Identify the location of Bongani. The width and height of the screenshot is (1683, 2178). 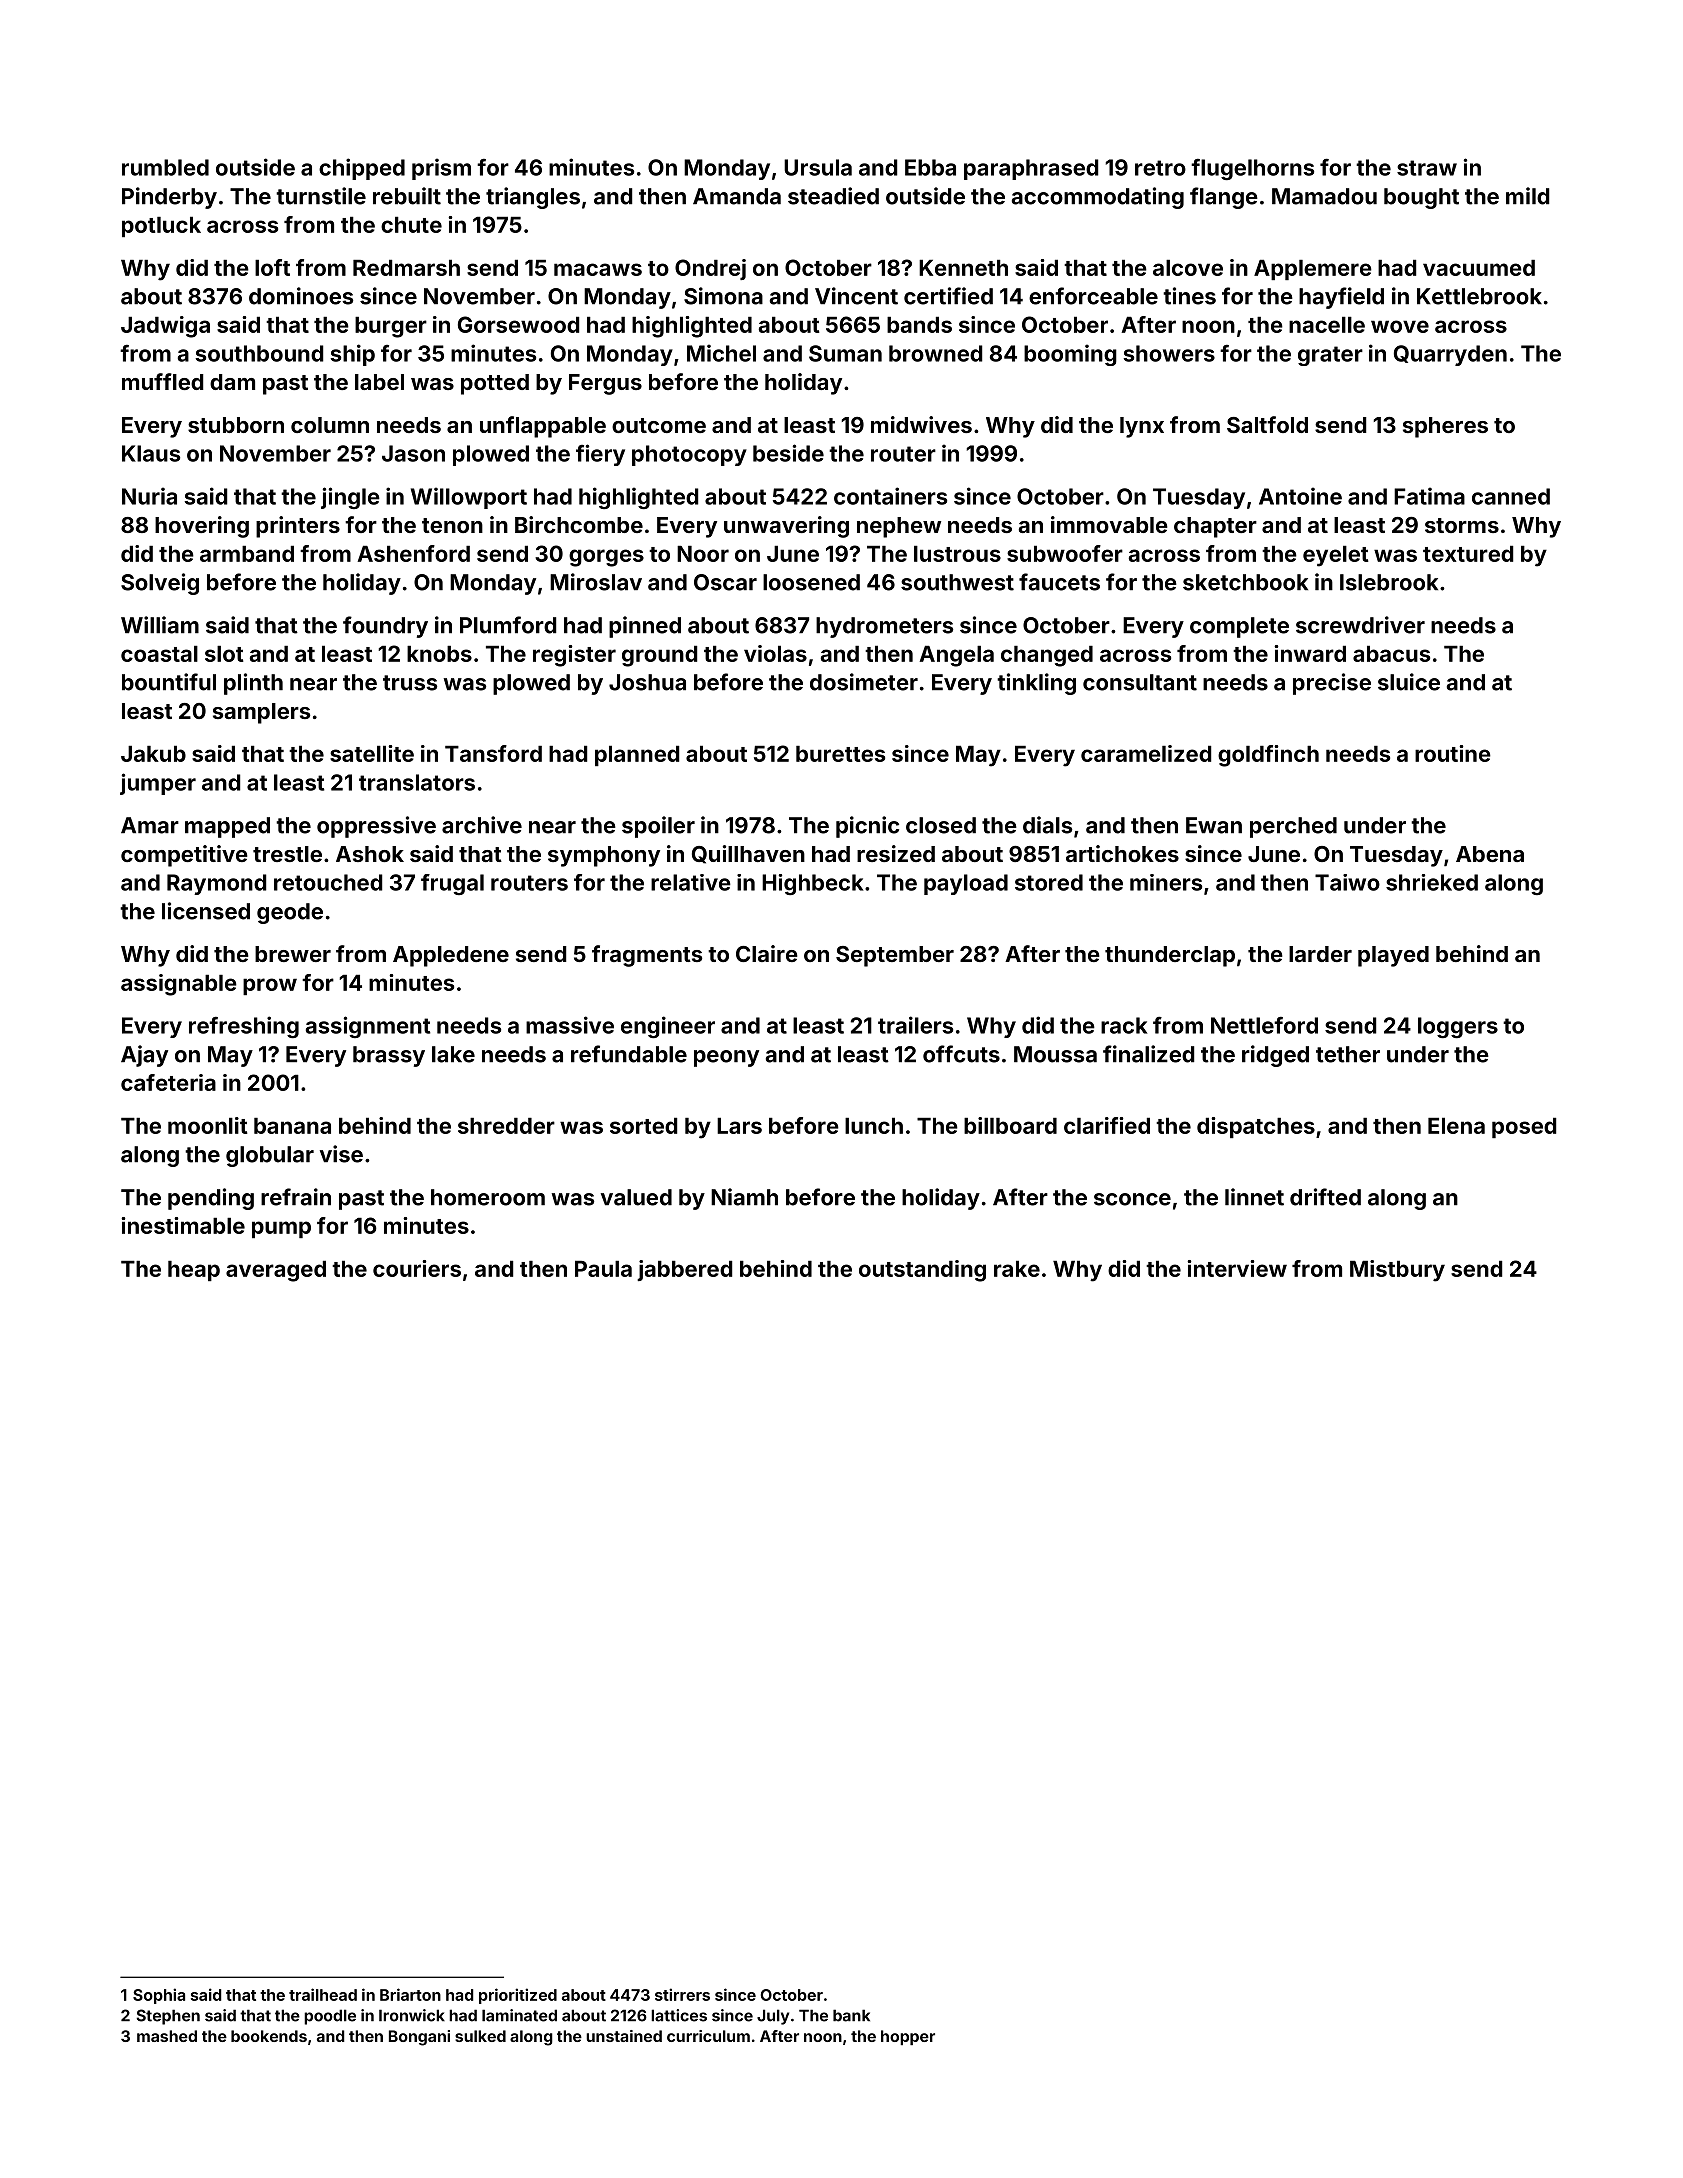
(419, 2038).
